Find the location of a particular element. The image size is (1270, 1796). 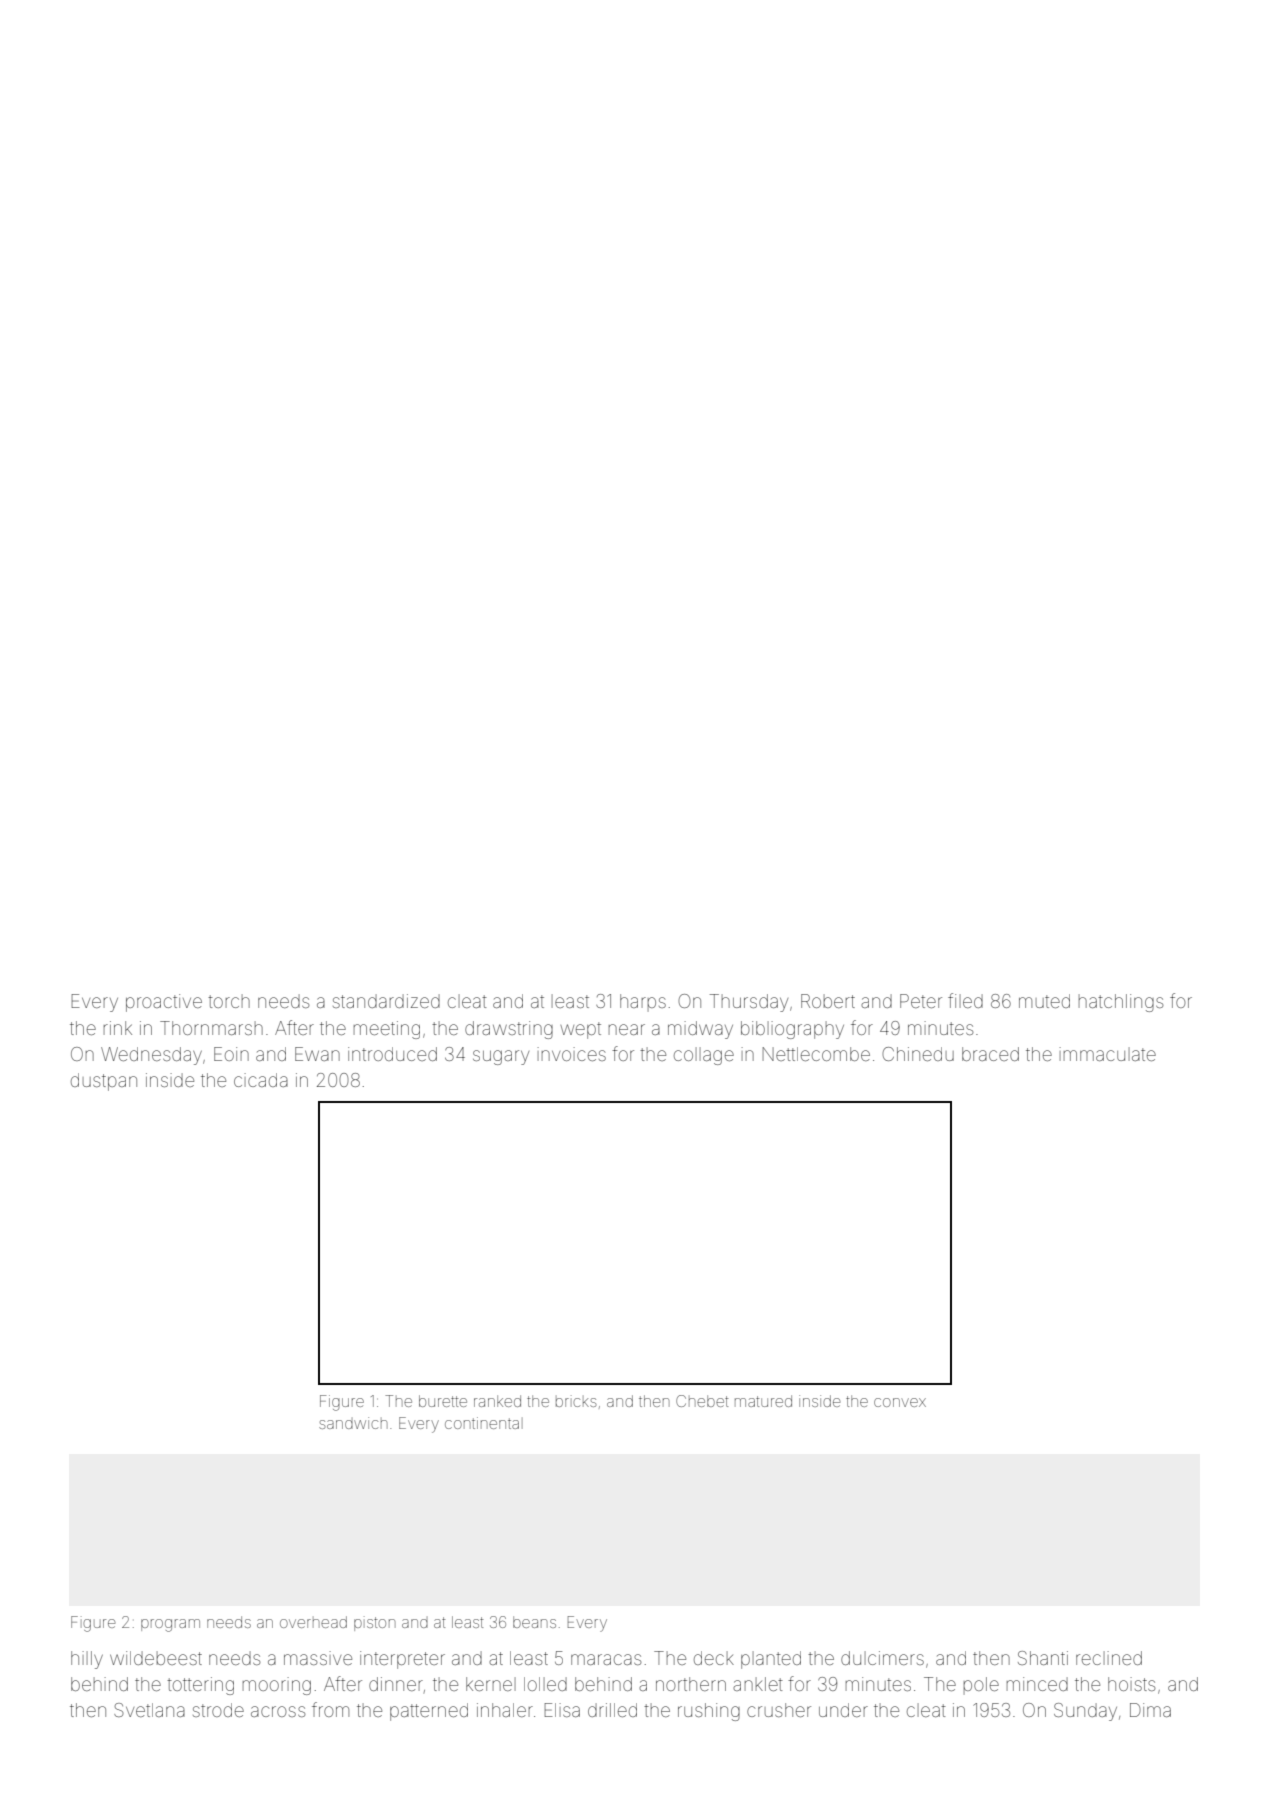

proactive is located at coordinates (164, 1003).
